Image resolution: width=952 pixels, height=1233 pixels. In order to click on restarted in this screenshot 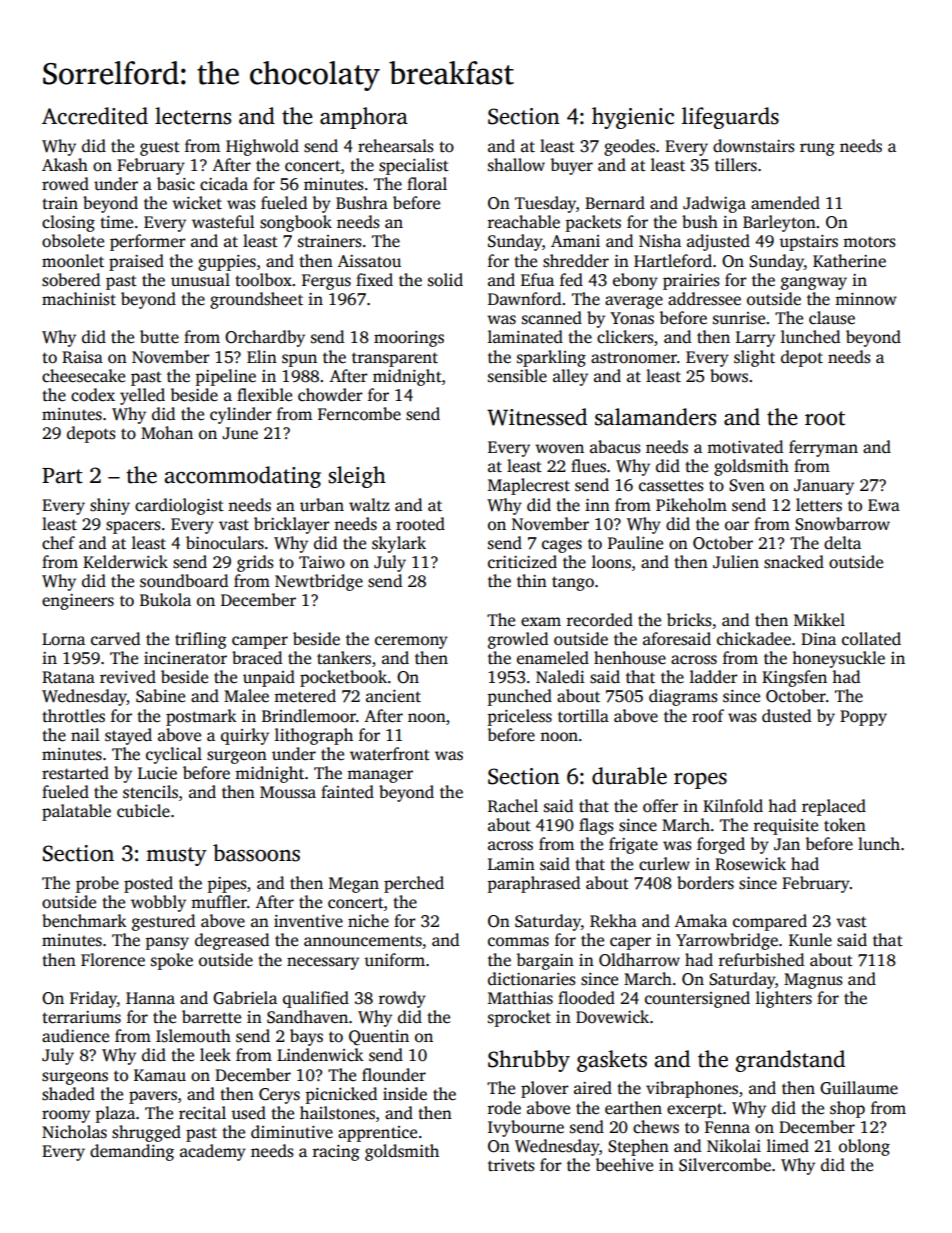, I will do `click(75, 773)`.
